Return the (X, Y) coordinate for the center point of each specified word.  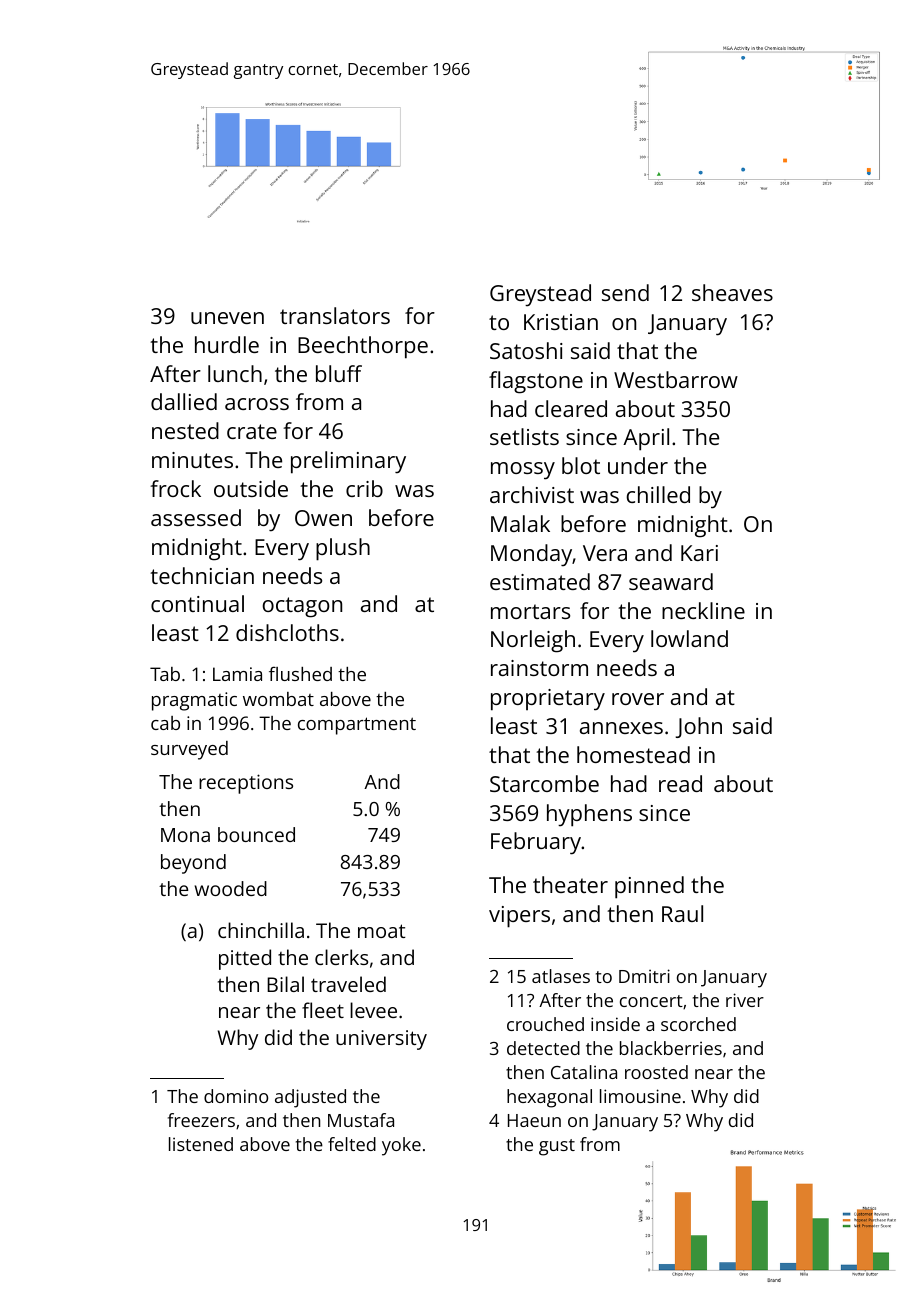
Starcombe (544, 783)
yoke (401, 1146)
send (625, 292)
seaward (671, 581)
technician (202, 575)
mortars (530, 611)
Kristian (561, 322)
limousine (640, 1096)
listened (201, 1144)
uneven (227, 318)
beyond (193, 864)
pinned (649, 887)
